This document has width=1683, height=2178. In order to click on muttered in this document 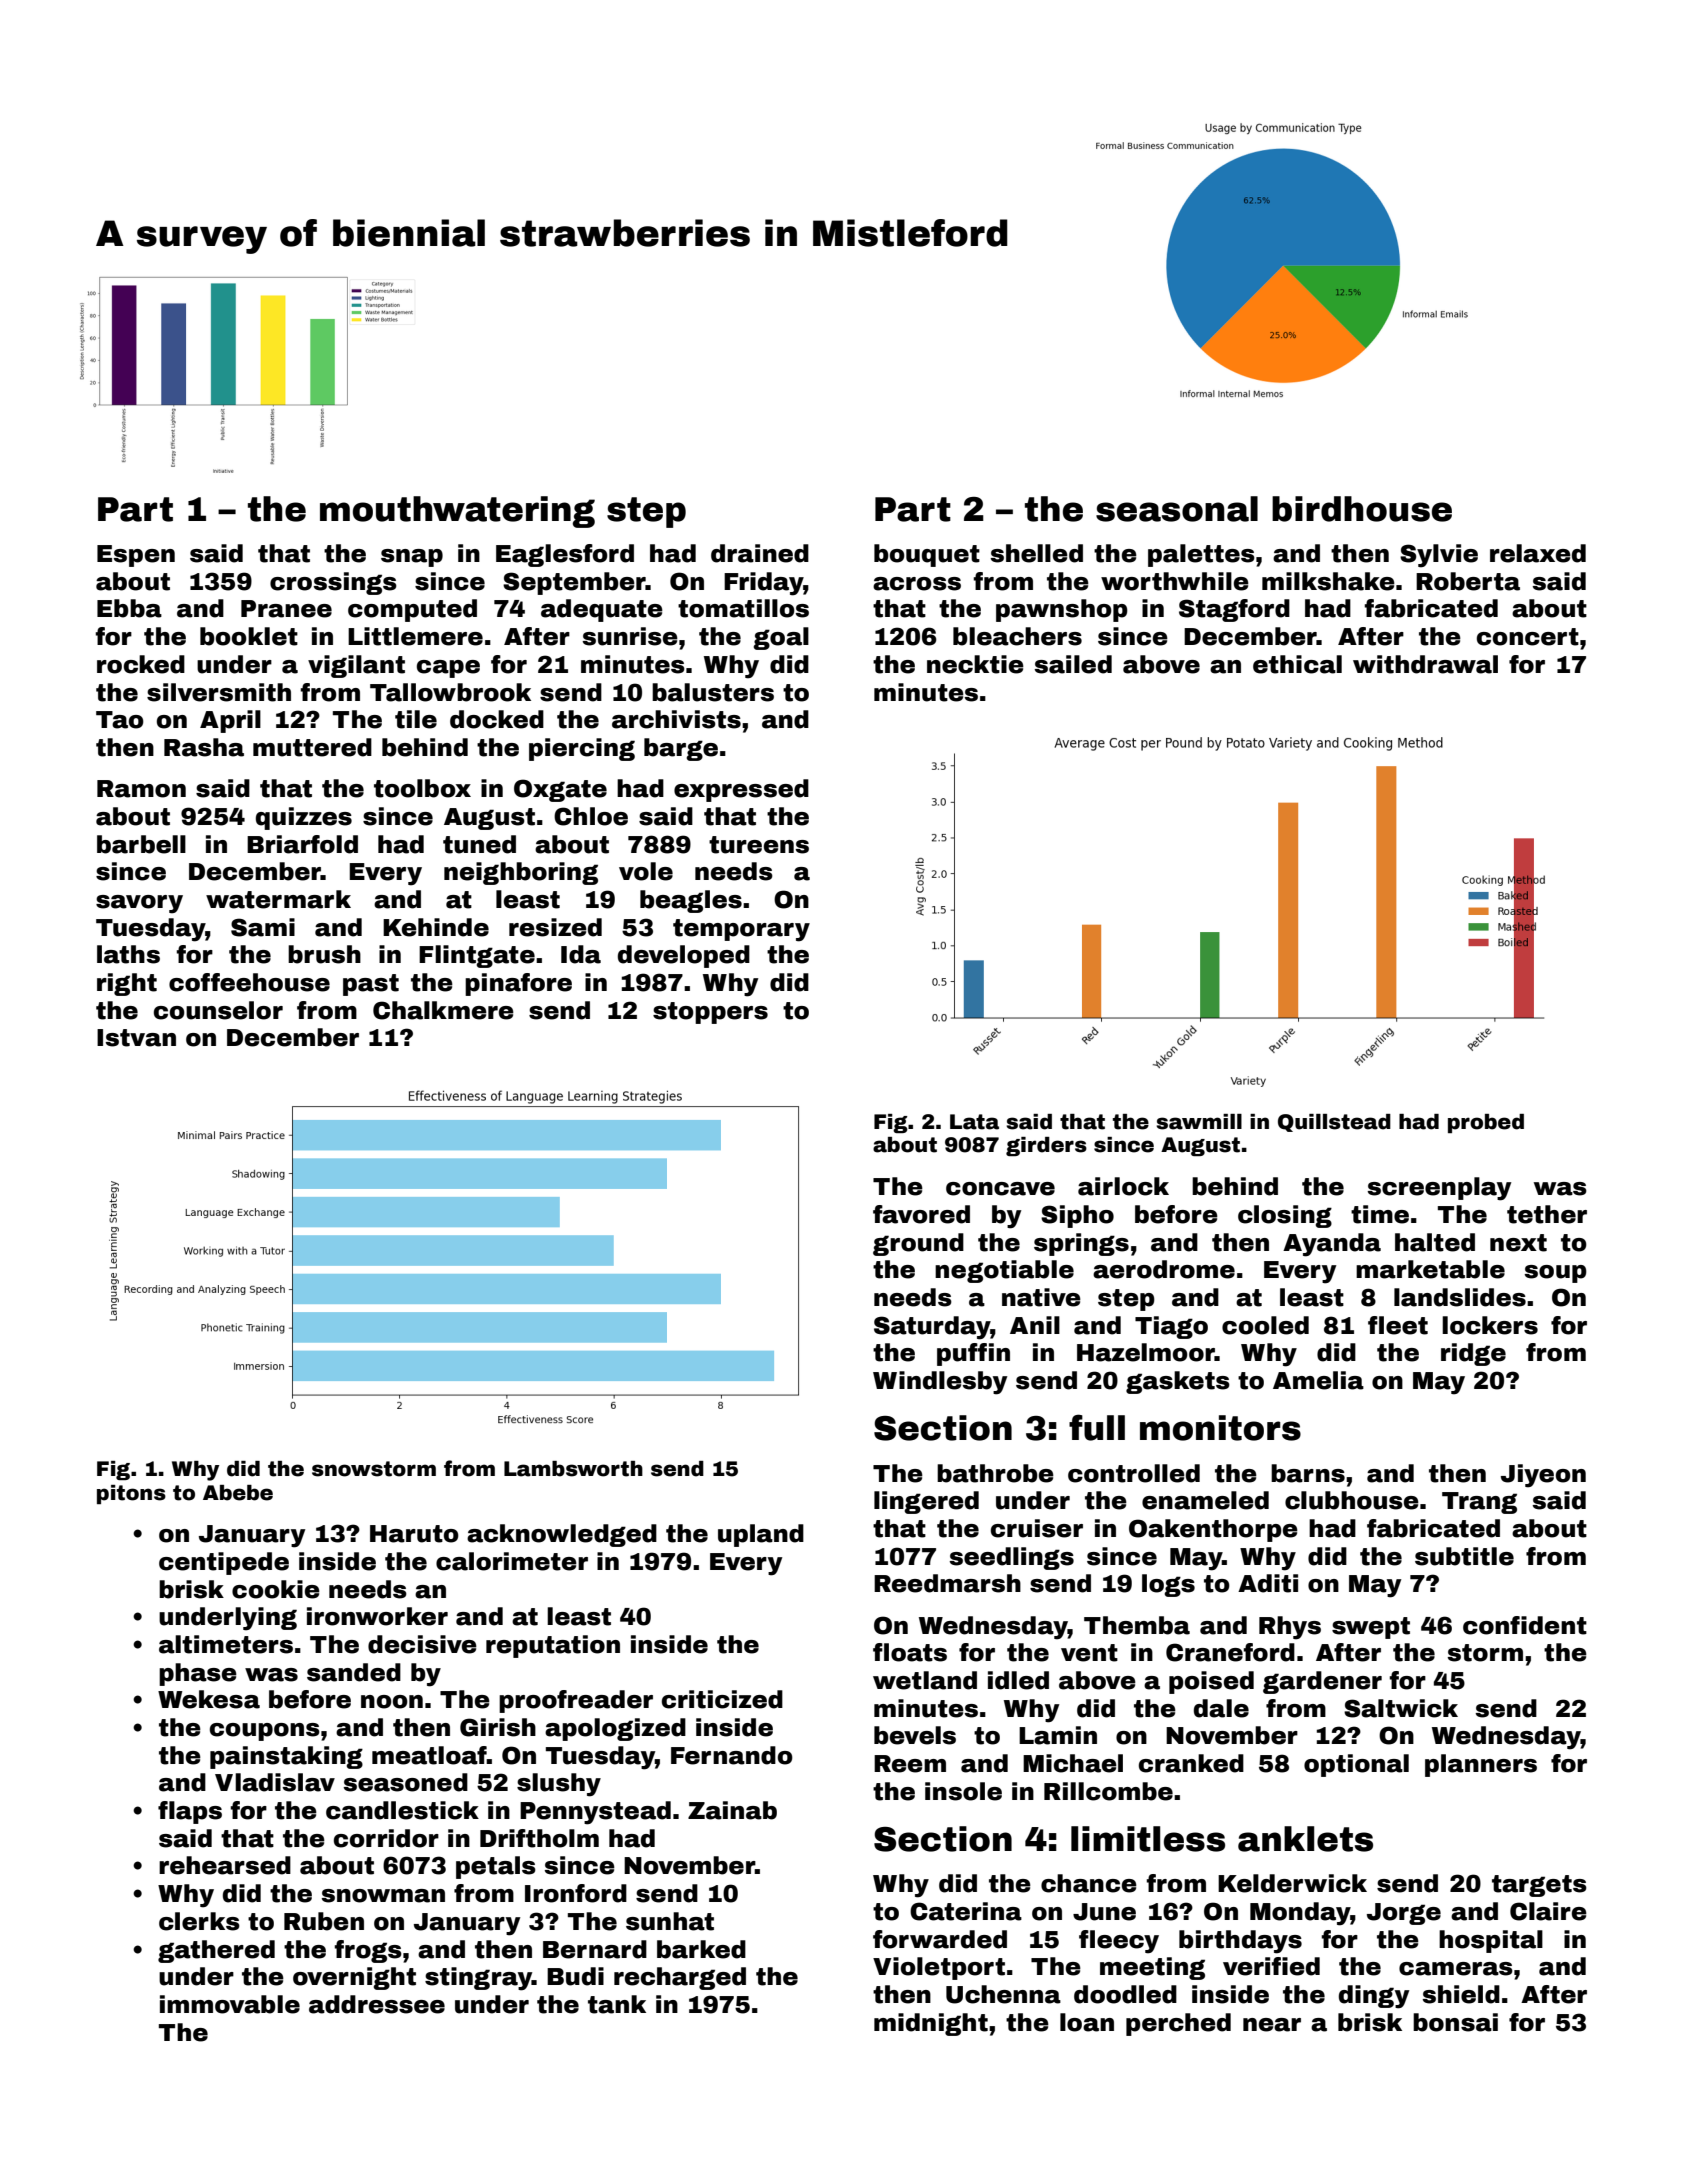, I will do `click(312, 747)`.
